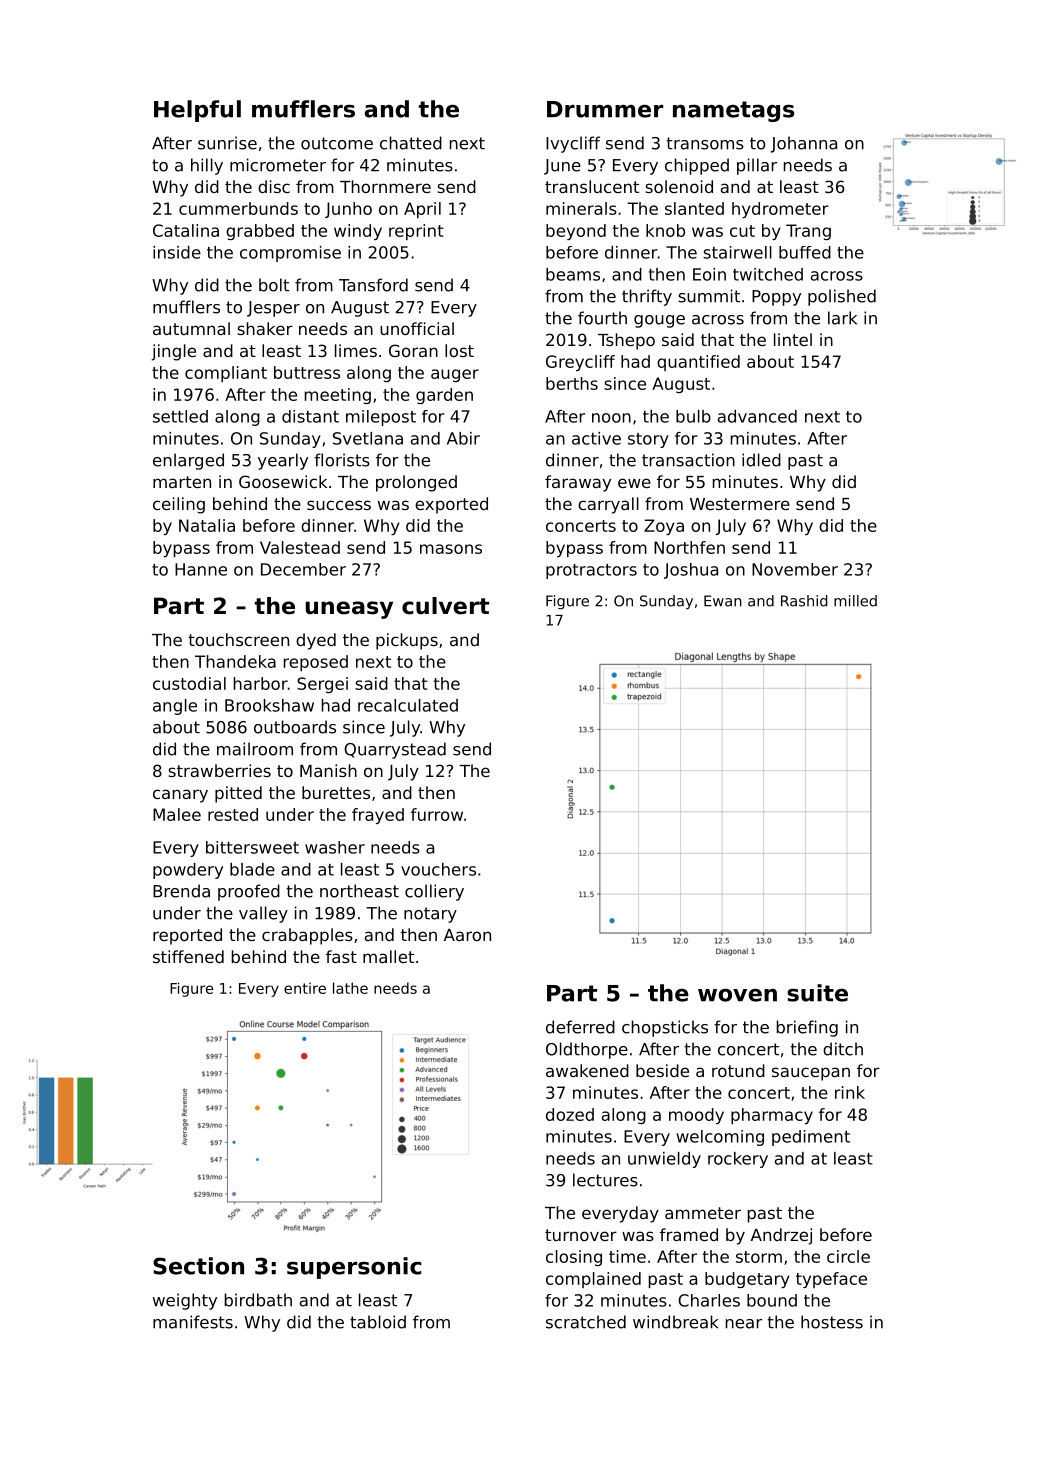  I want to click on disc, so click(274, 186).
